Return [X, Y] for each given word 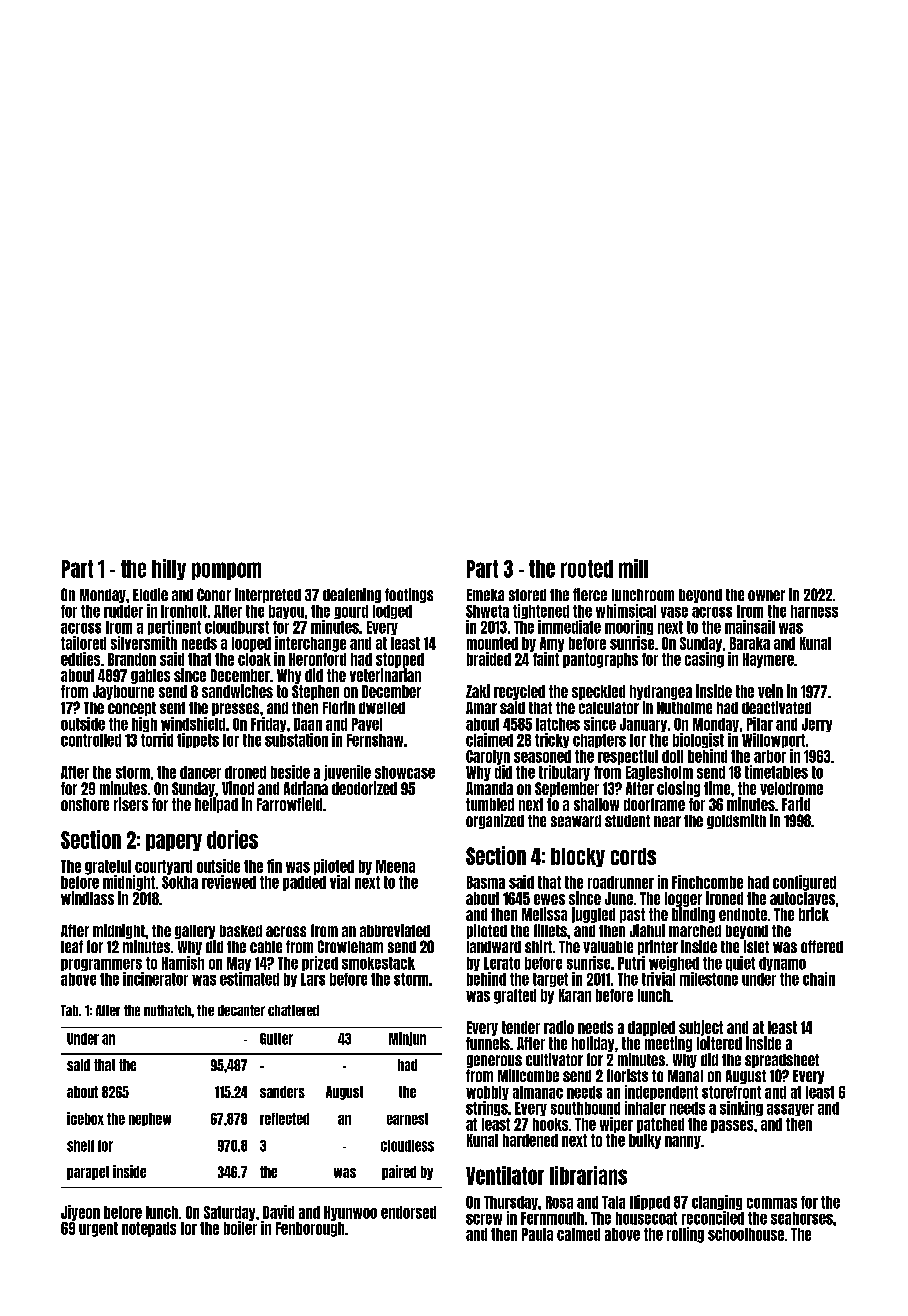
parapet [88, 1173]
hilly [169, 569]
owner [766, 595]
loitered [719, 1043]
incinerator [155, 979]
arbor [770, 756]
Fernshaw [375, 740]
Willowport [773, 740]
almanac [538, 1092]
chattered [293, 1010]
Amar [481, 708]
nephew [150, 1119]
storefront [731, 1092]
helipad [216, 805]
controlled [91, 740]
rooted [587, 569]
